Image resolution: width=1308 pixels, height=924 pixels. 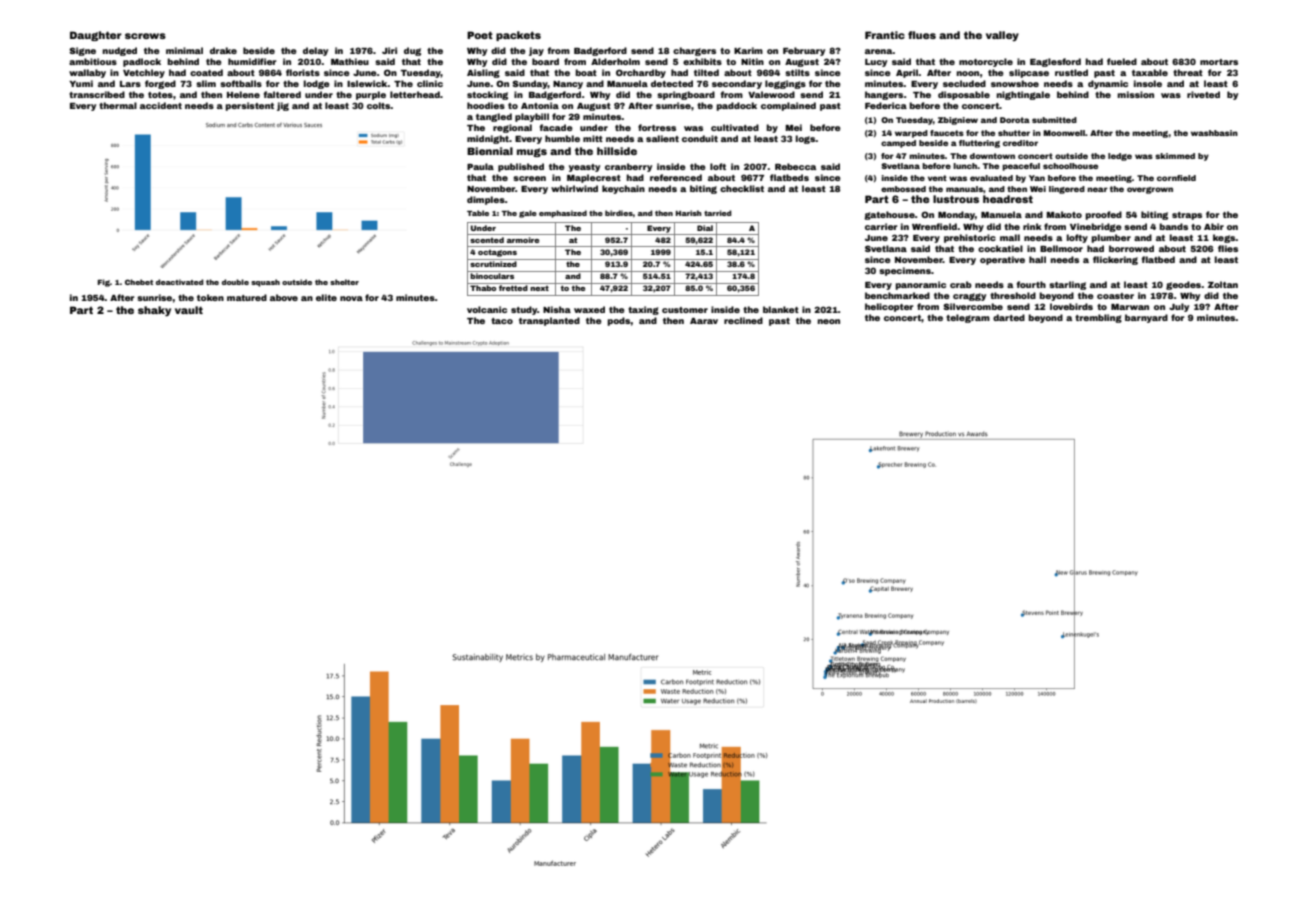 What do you see at coordinates (922, 35) in the screenshot?
I see `flues` at bounding box center [922, 35].
